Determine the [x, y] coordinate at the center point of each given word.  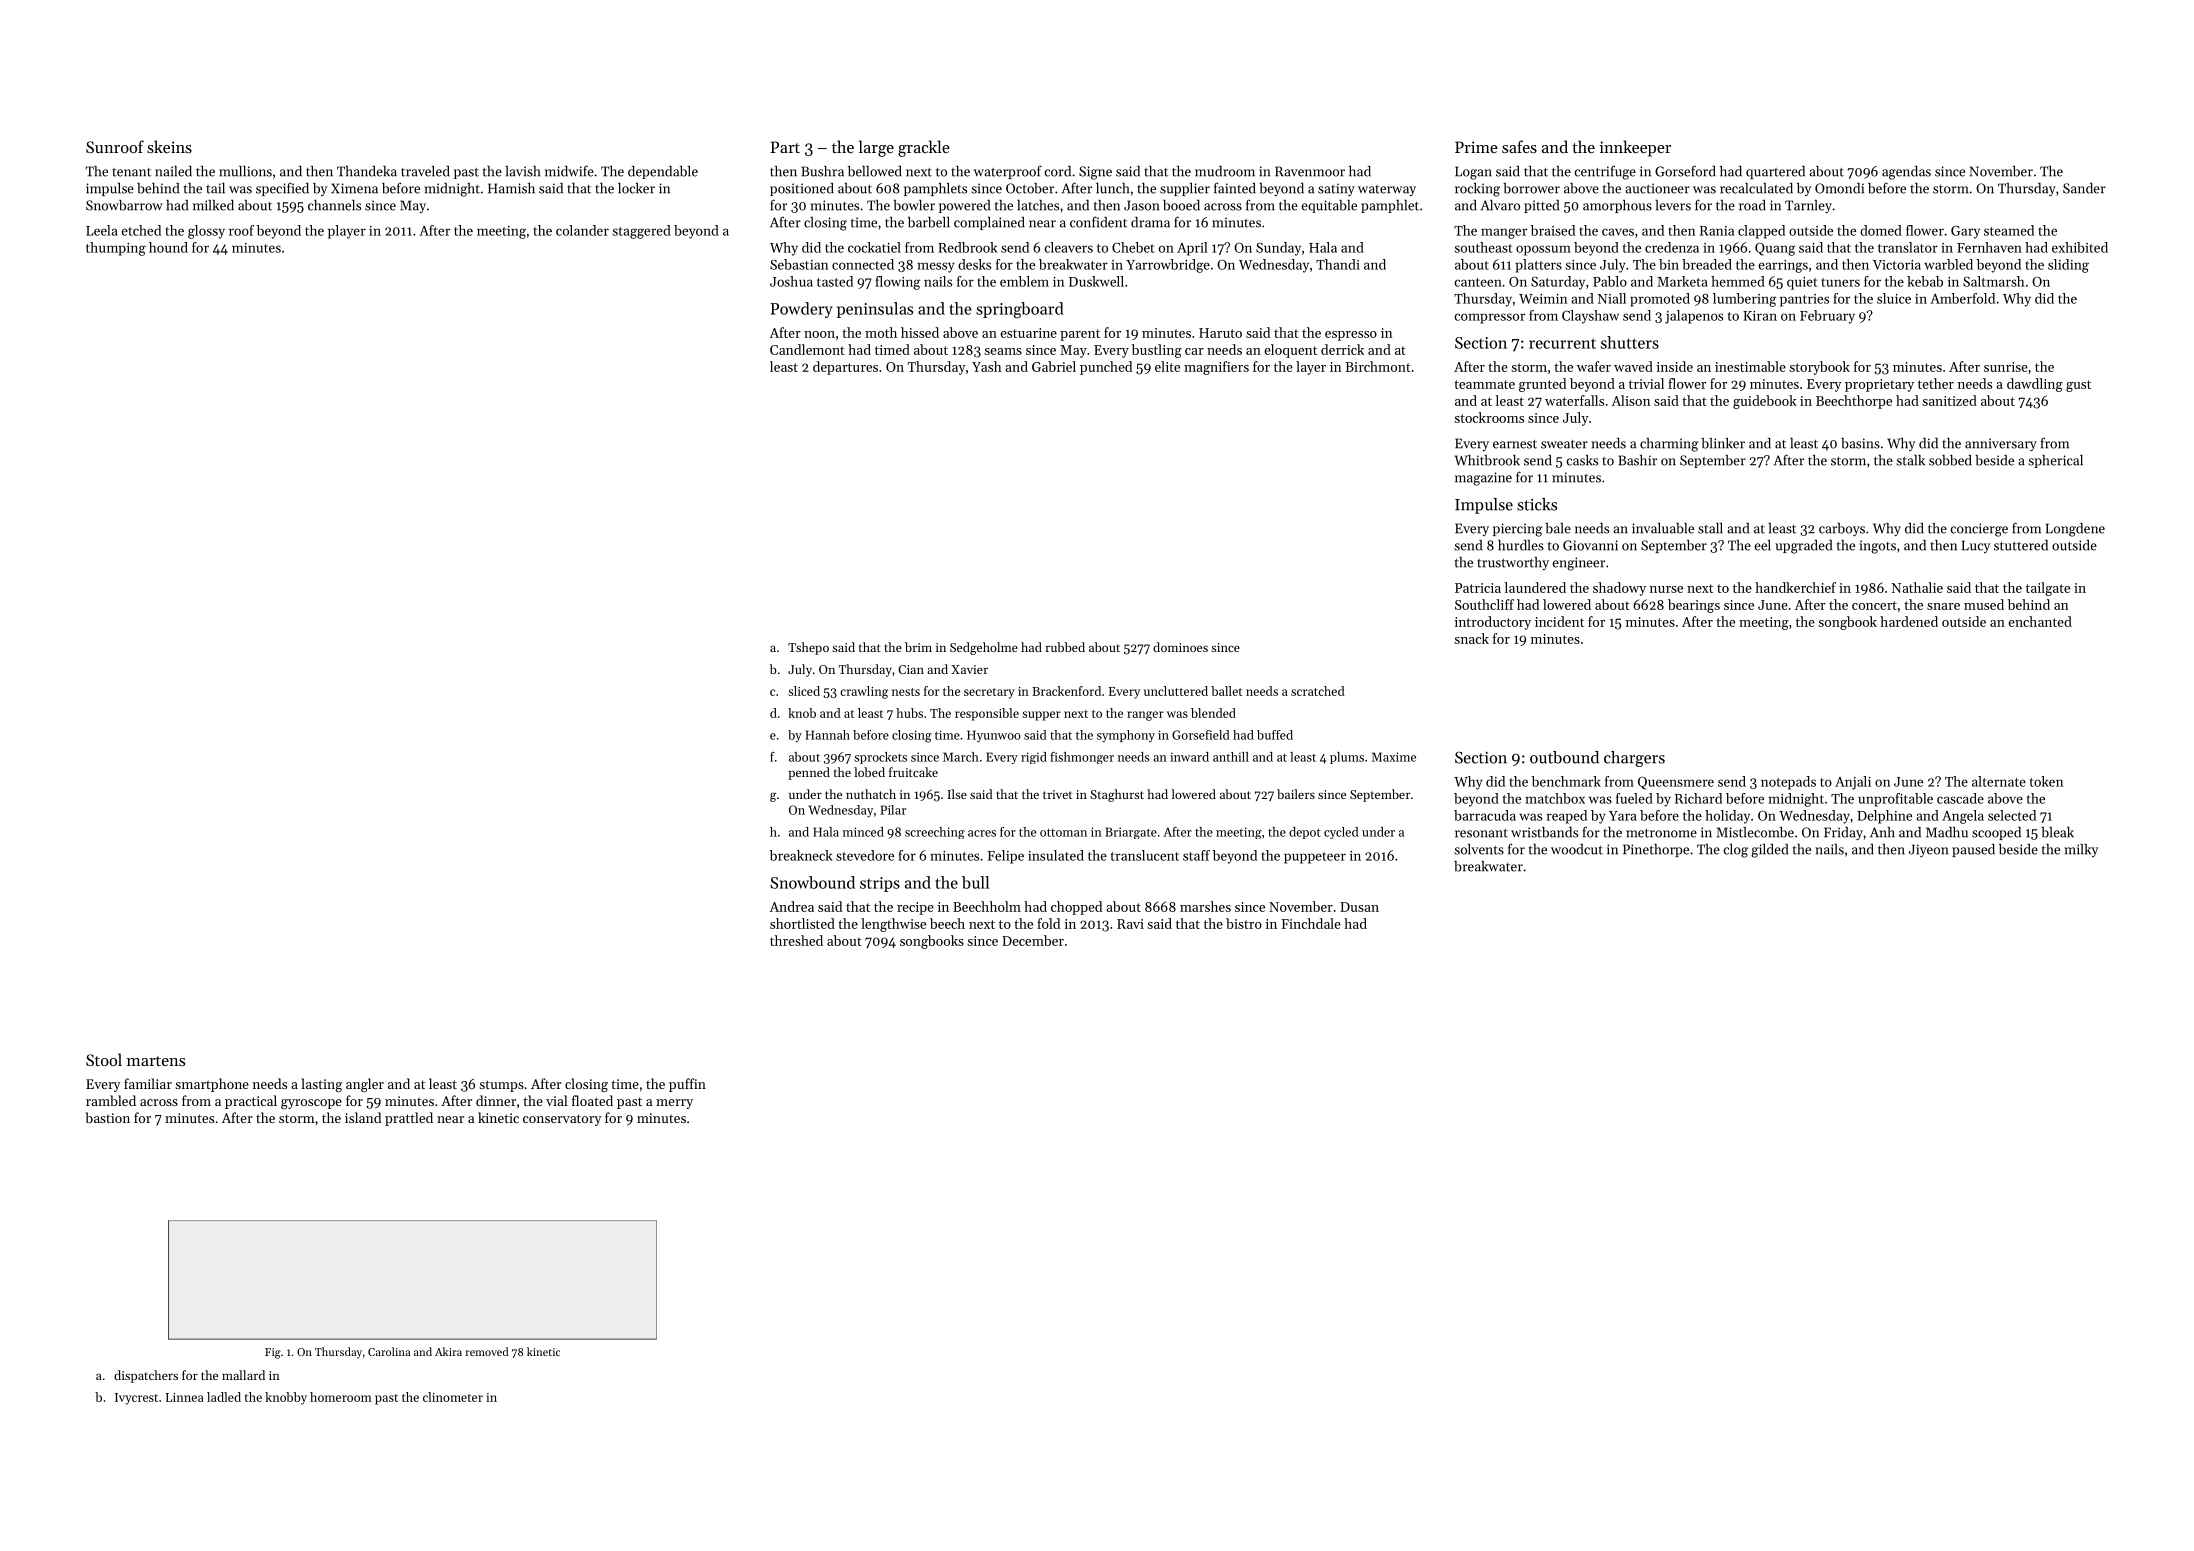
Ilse [957, 794]
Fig [273, 1353]
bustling [1157, 351]
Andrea [792, 906]
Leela [102, 230]
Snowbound [812, 882]
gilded [1769, 851]
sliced [804, 691]
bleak [2057, 832]
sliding [2068, 266]
